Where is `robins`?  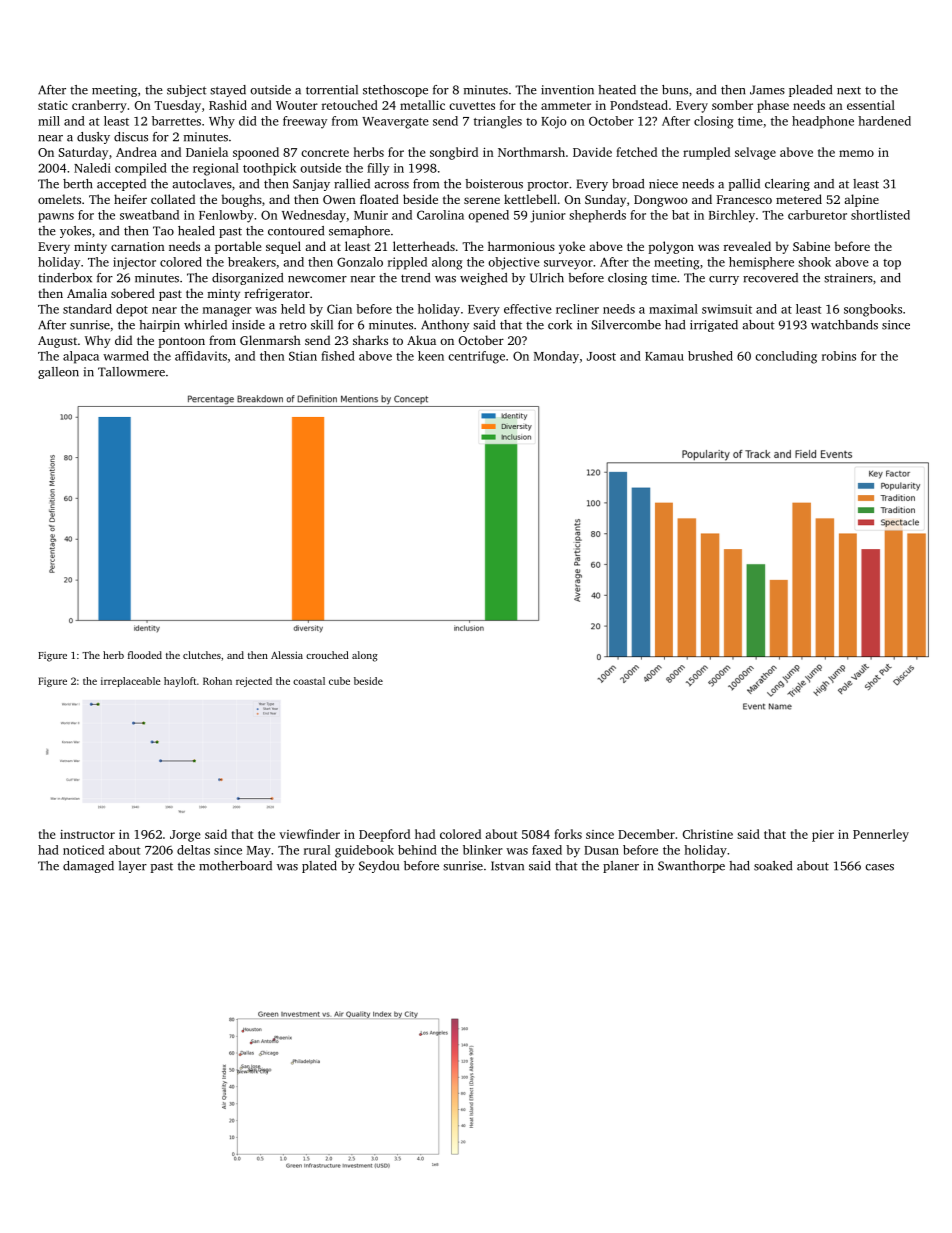 robins is located at coordinates (839, 356).
